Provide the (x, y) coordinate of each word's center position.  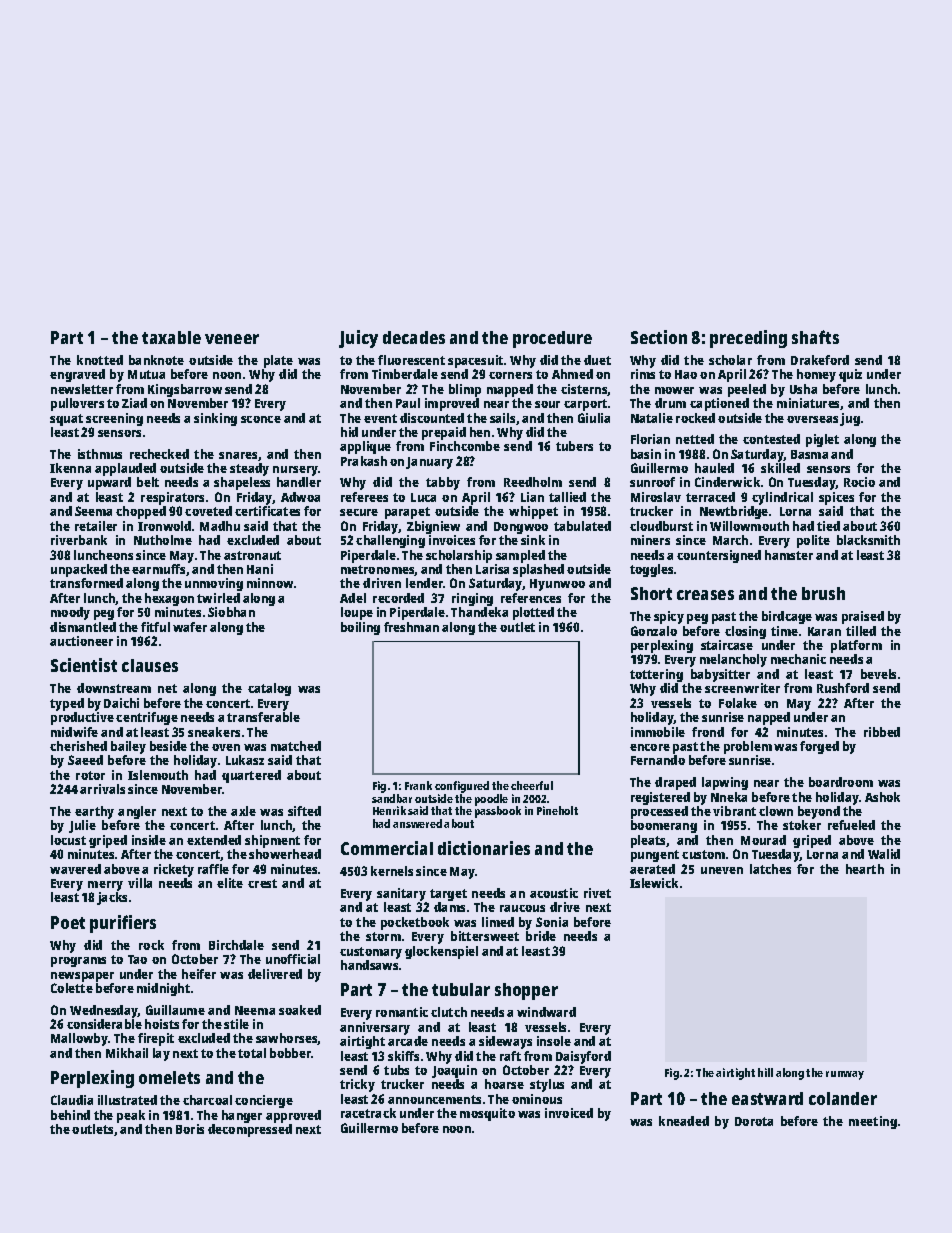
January (429, 463)
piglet (822, 440)
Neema (255, 1010)
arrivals (102, 789)
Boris (190, 1129)
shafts (815, 337)
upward (109, 483)
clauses (150, 665)
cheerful (532, 785)
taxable (171, 337)
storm (383, 936)
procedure (552, 339)
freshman (411, 627)
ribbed (882, 732)
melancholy (733, 660)
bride (541, 936)
